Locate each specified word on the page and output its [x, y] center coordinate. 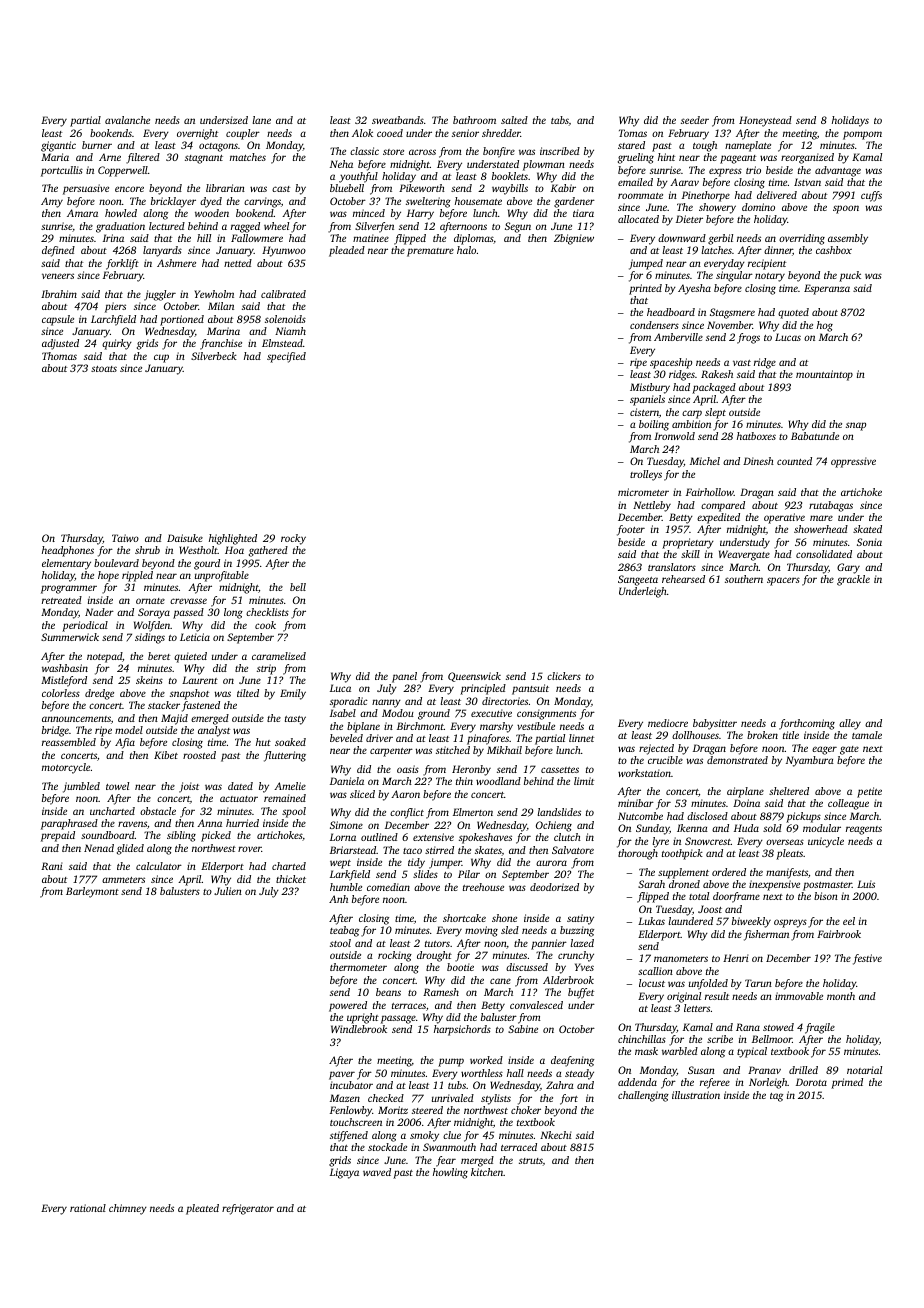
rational [88, 1208]
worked [486, 1060]
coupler [243, 134]
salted [514, 120]
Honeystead [765, 121]
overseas [785, 842]
